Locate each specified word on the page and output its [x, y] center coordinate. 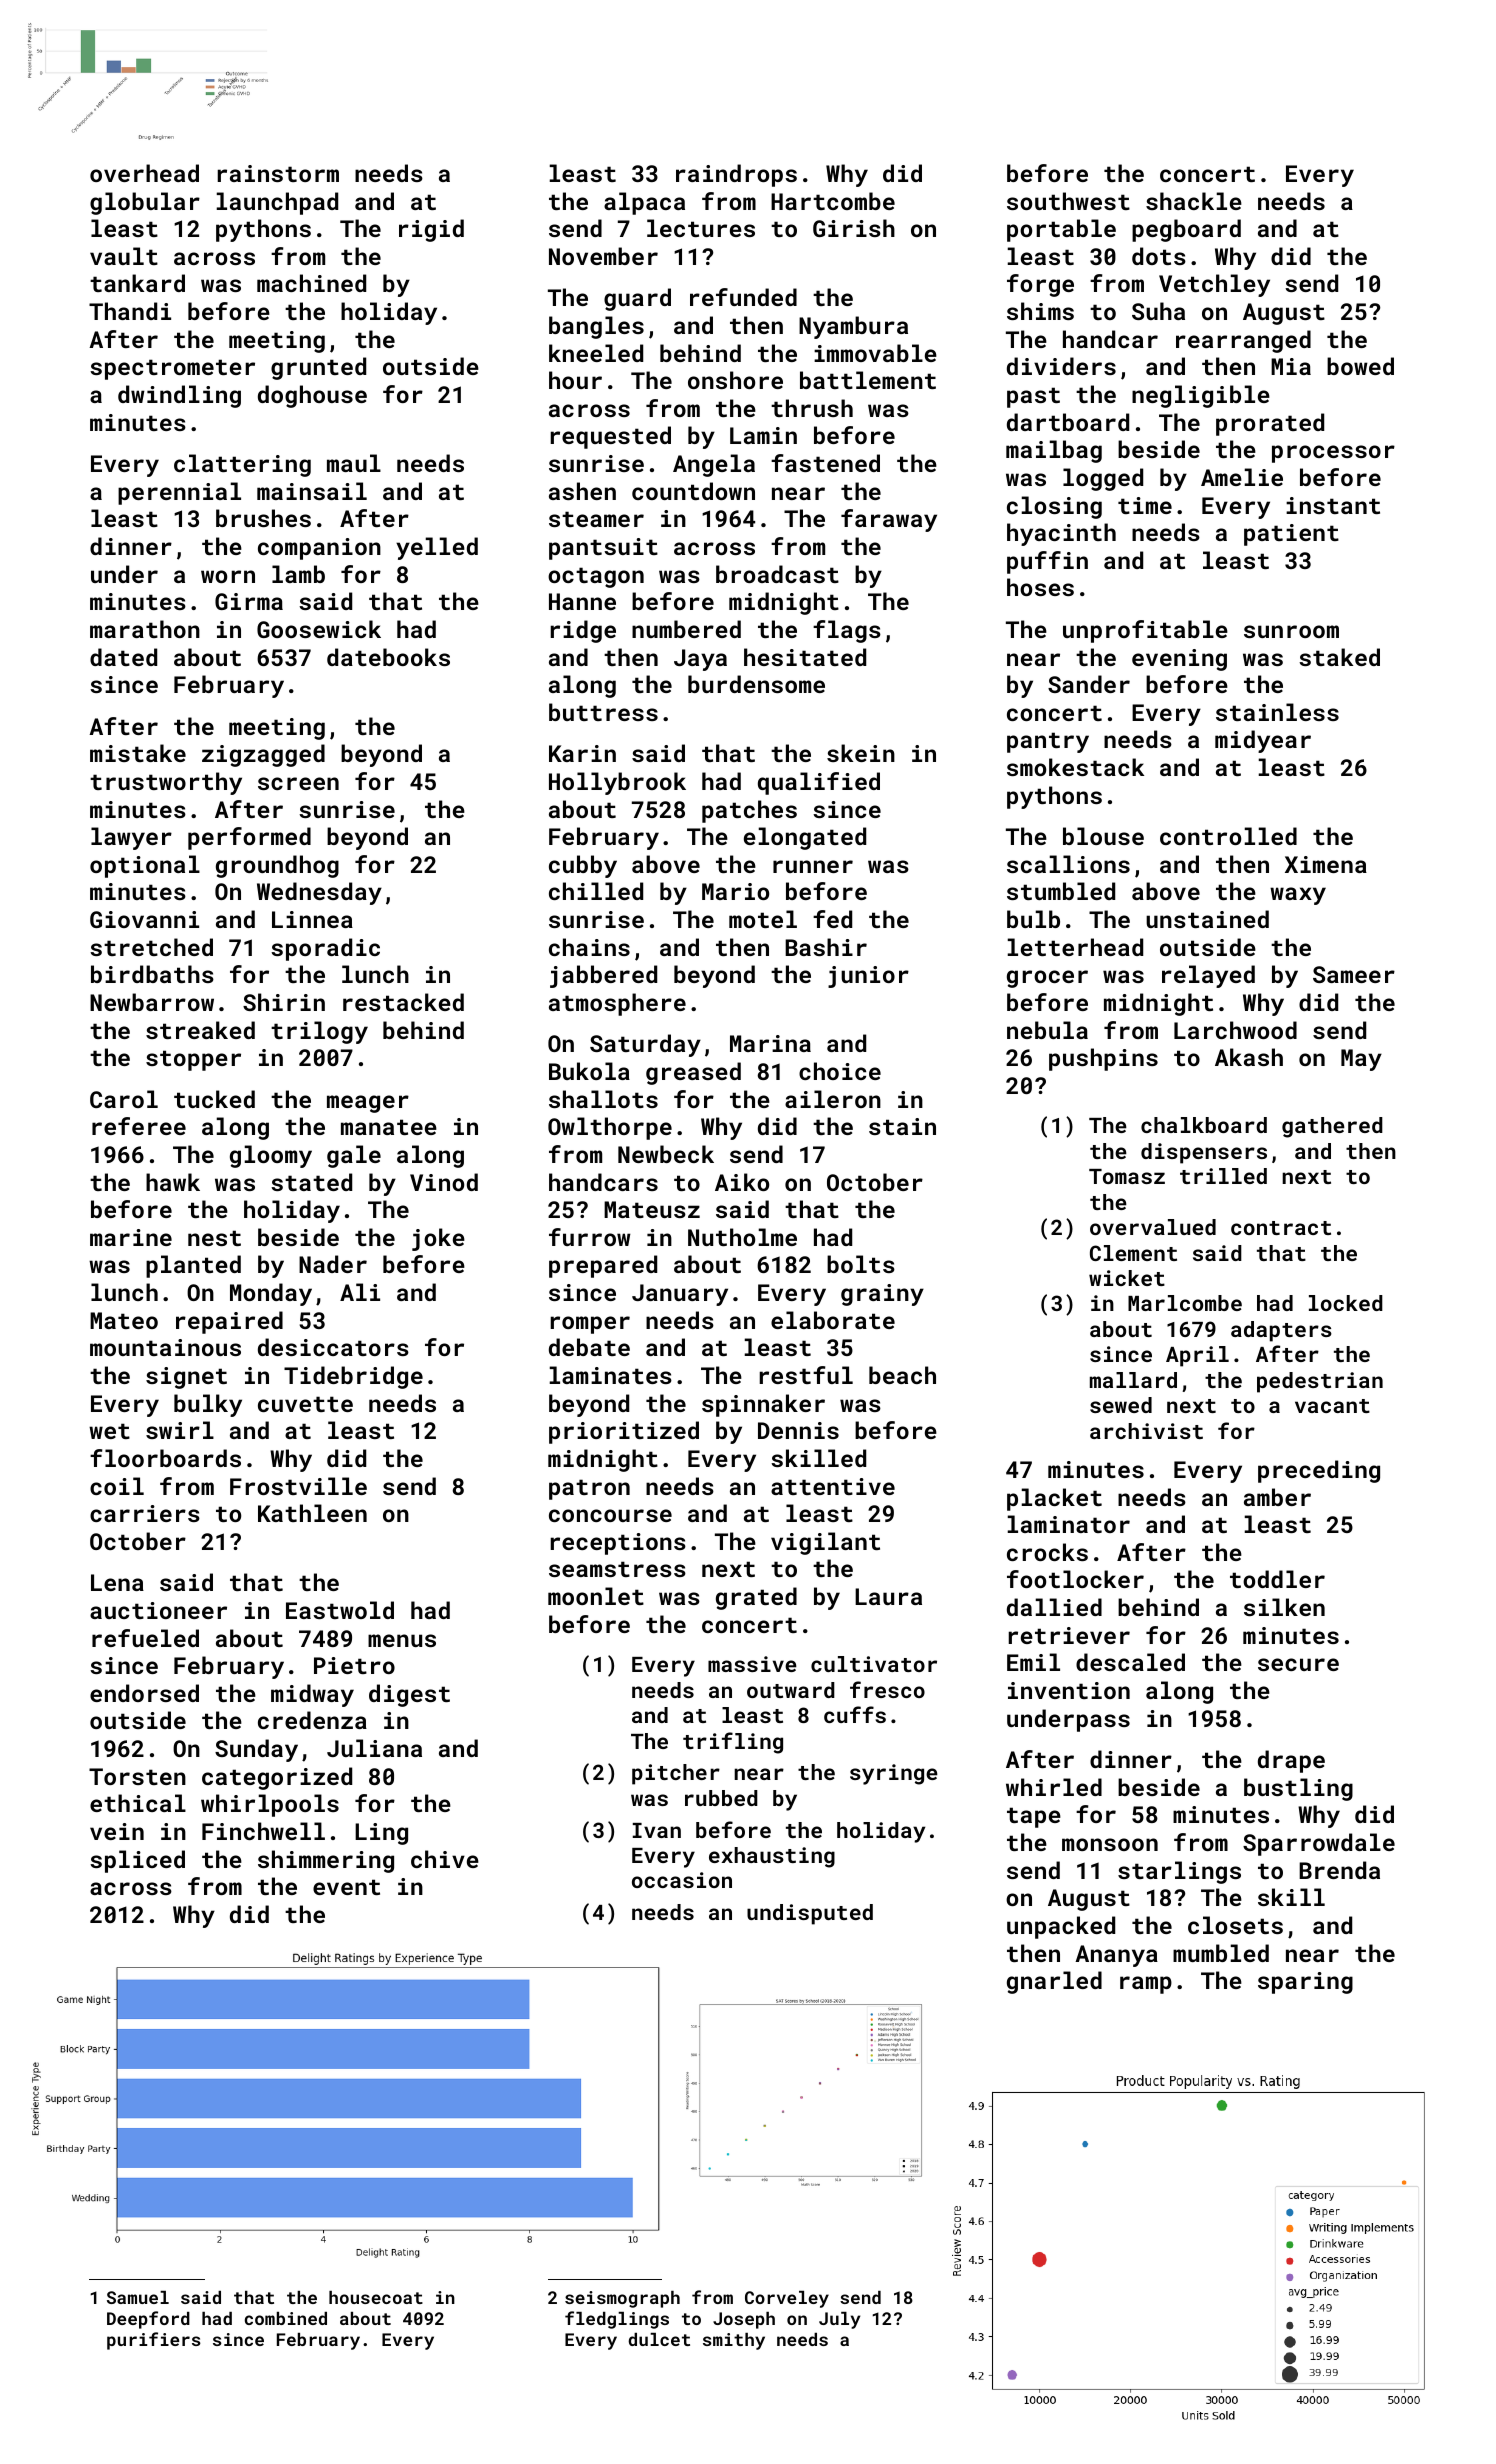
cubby [583, 866]
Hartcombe [833, 201]
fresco [887, 1689]
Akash [1249, 1057]
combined [286, 2318]
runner [813, 866]
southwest [1068, 201]
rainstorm [278, 173]
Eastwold [340, 1610]
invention [1069, 1690]
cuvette [305, 1404]
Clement [1133, 1253]
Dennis [798, 1430]
